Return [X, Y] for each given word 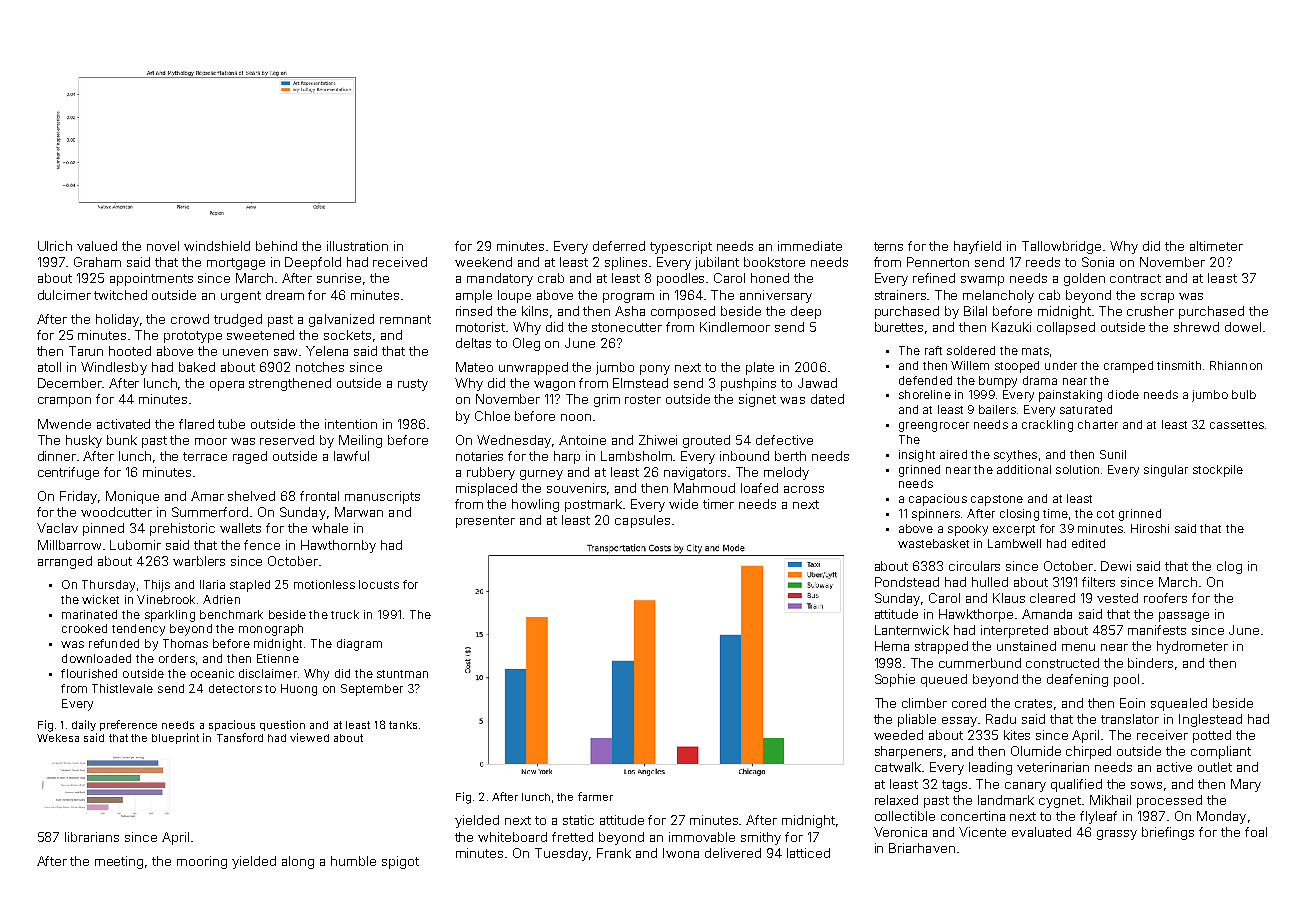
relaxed [896, 800]
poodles [680, 279]
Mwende [64, 424]
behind [276, 246]
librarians [92, 837]
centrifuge [68, 473]
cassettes [1237, 425]
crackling [1047, 426]
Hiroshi [1150, 528]
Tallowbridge [1061, 247]
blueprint [175, 738]
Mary [1246, 785]
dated [827, 399]
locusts [379, 584]
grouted [706, 441]
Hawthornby [338, 546]
